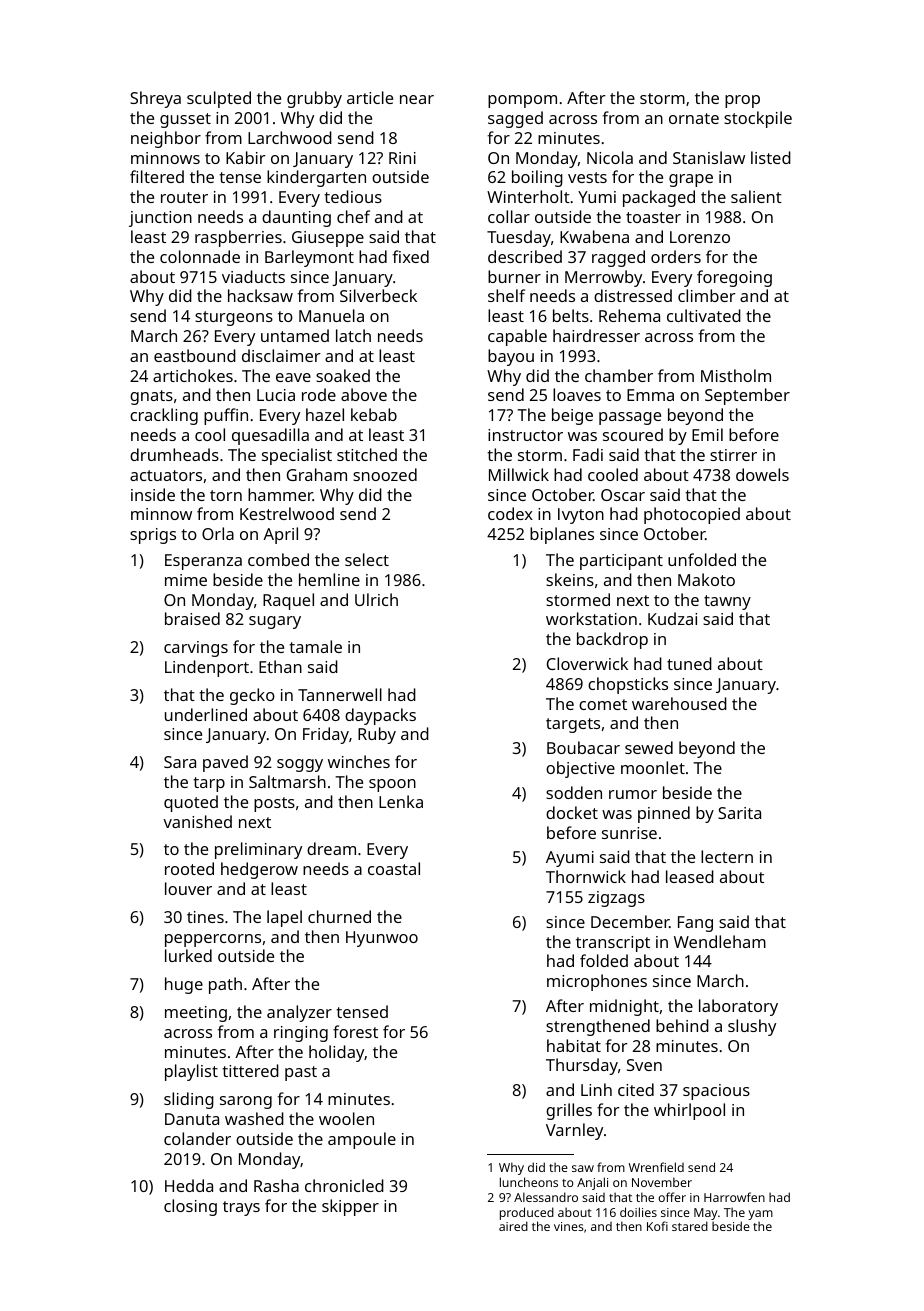  What do you see at coordinates (188, 955) in the screenshot?
I see `lurked` at bounding box center [188, 955].
